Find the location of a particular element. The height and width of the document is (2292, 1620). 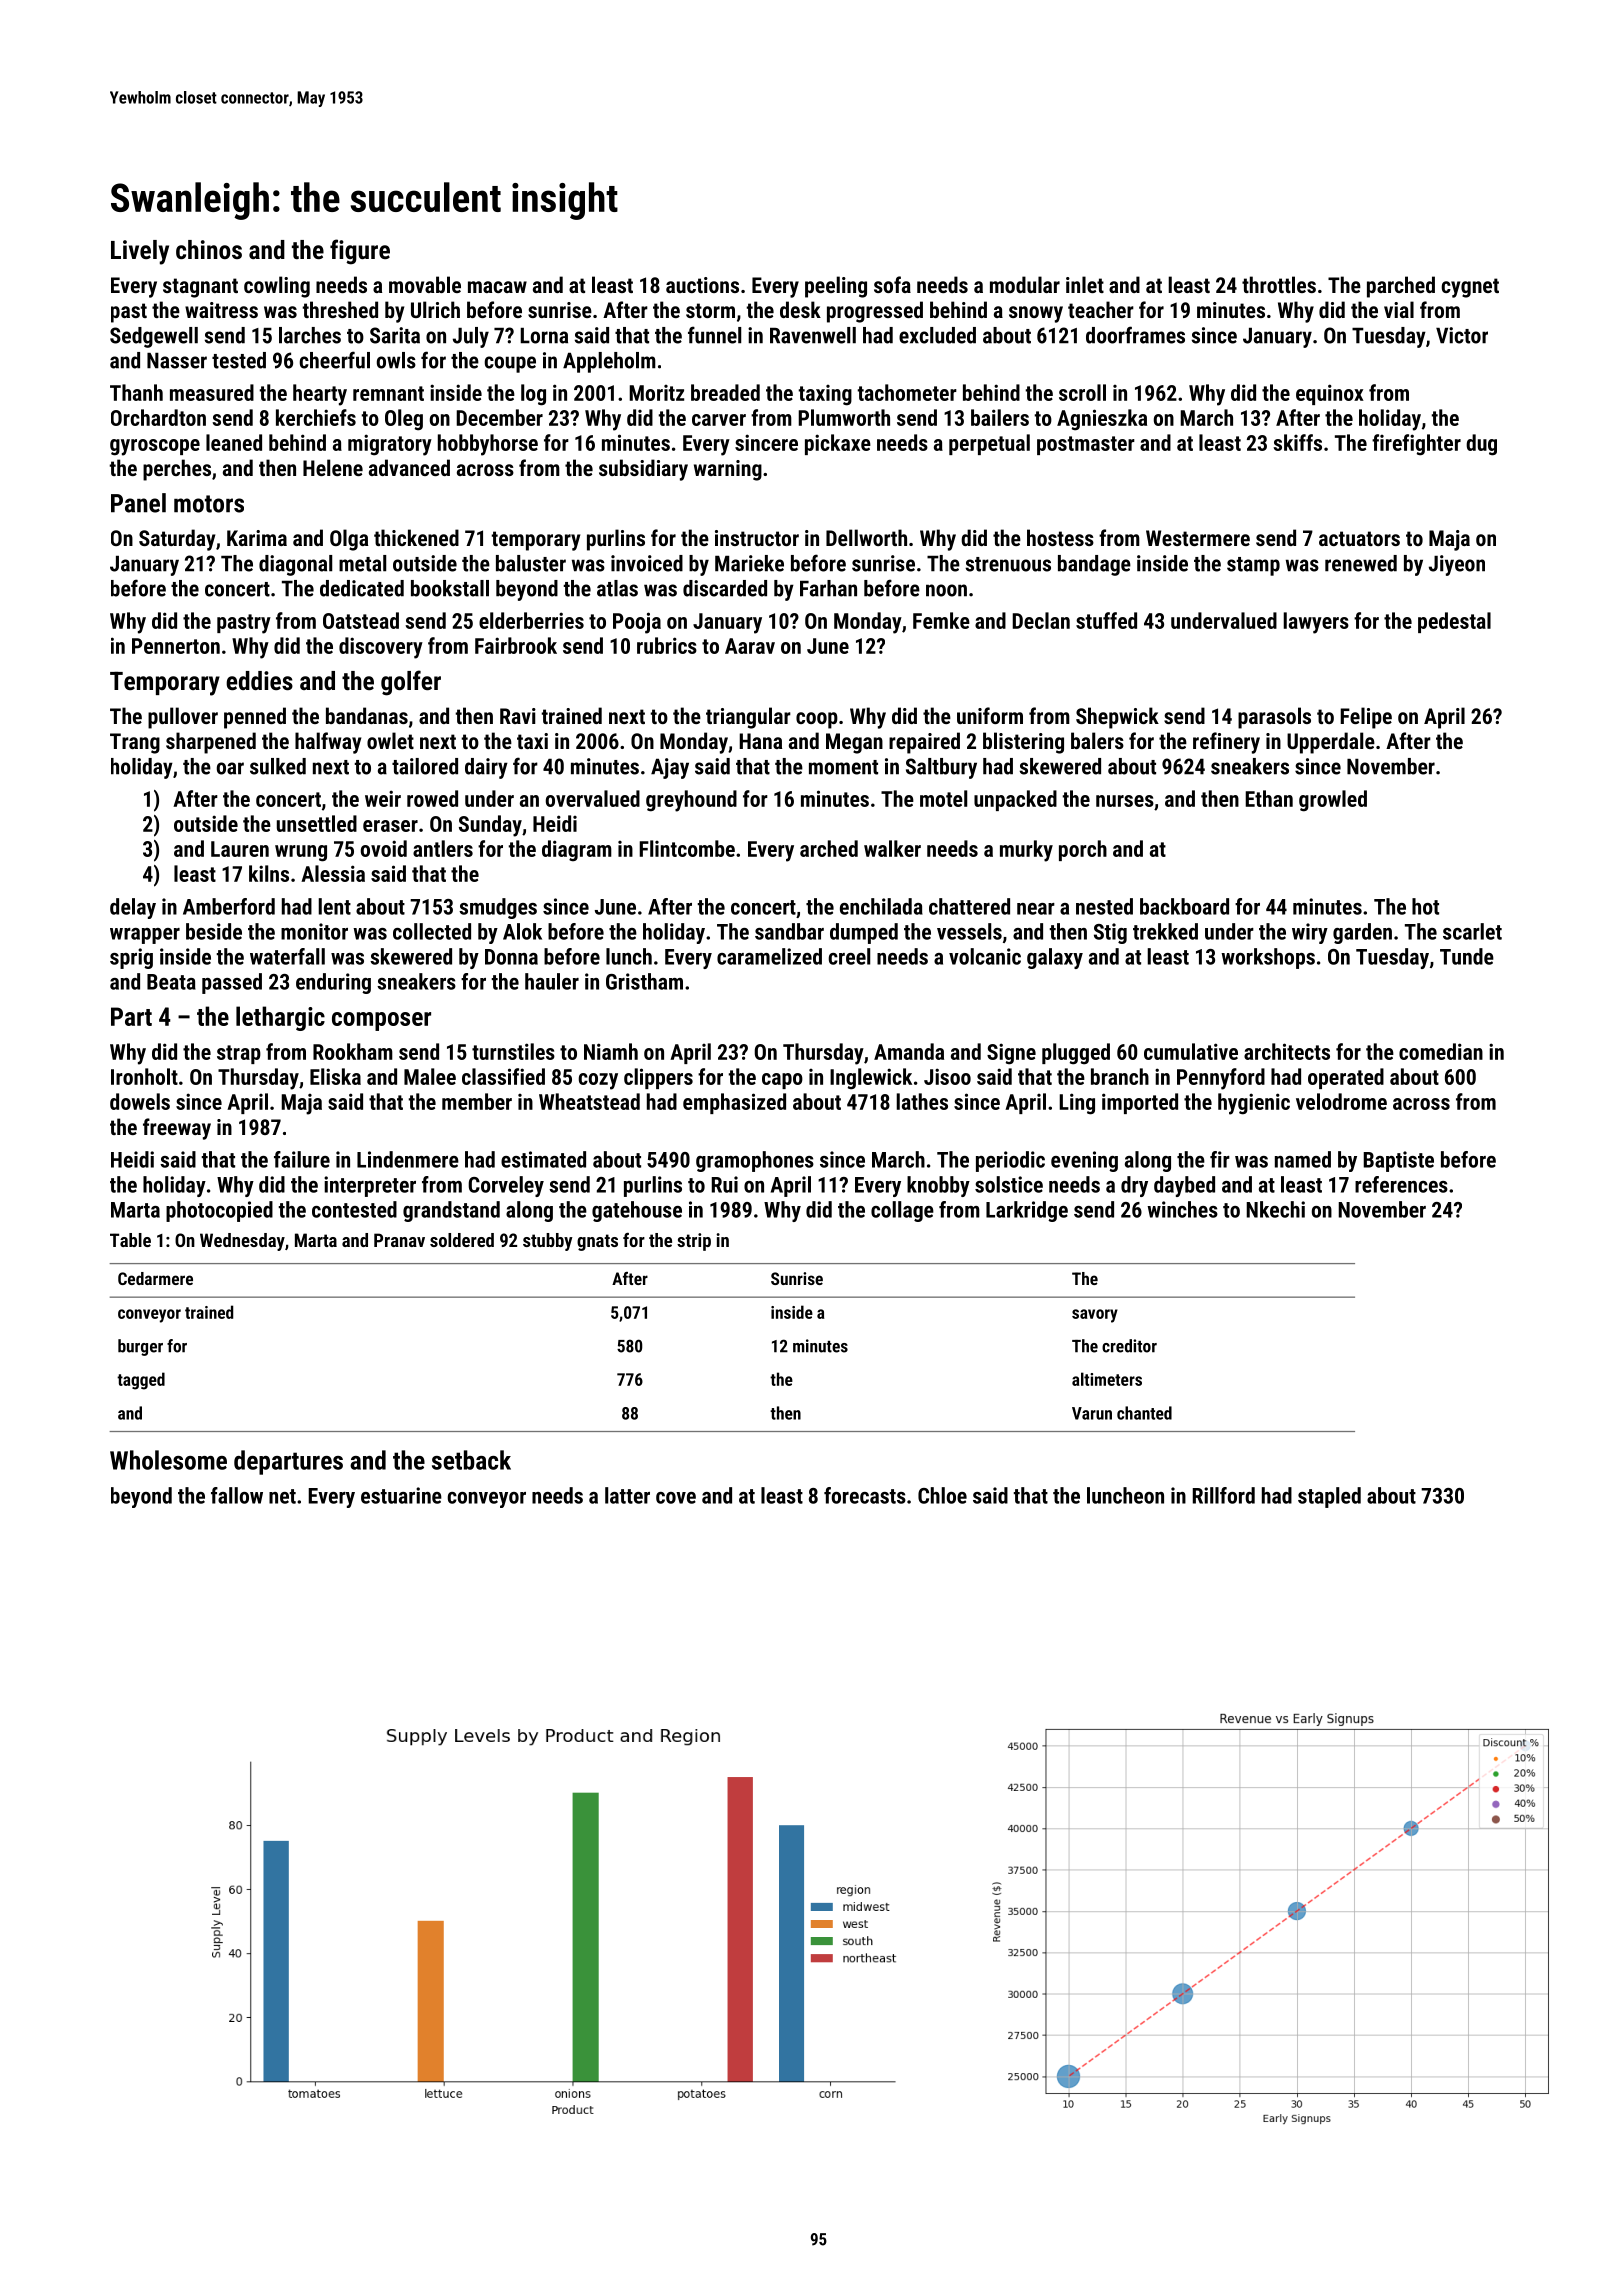

Wheatstead is located at coordinates (589, 1101).
